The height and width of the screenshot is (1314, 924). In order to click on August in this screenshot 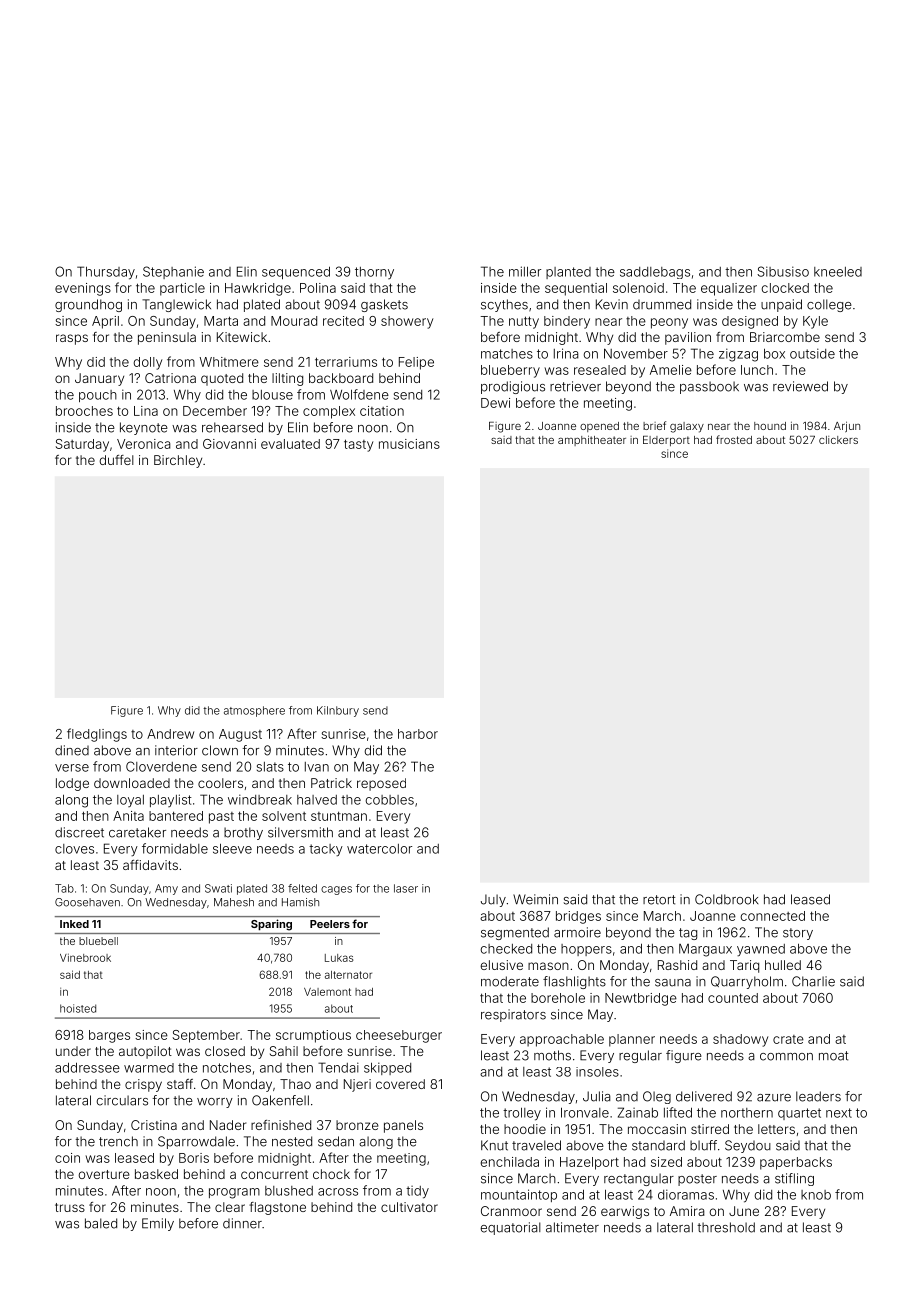, I will do `click(240, 735)`.
